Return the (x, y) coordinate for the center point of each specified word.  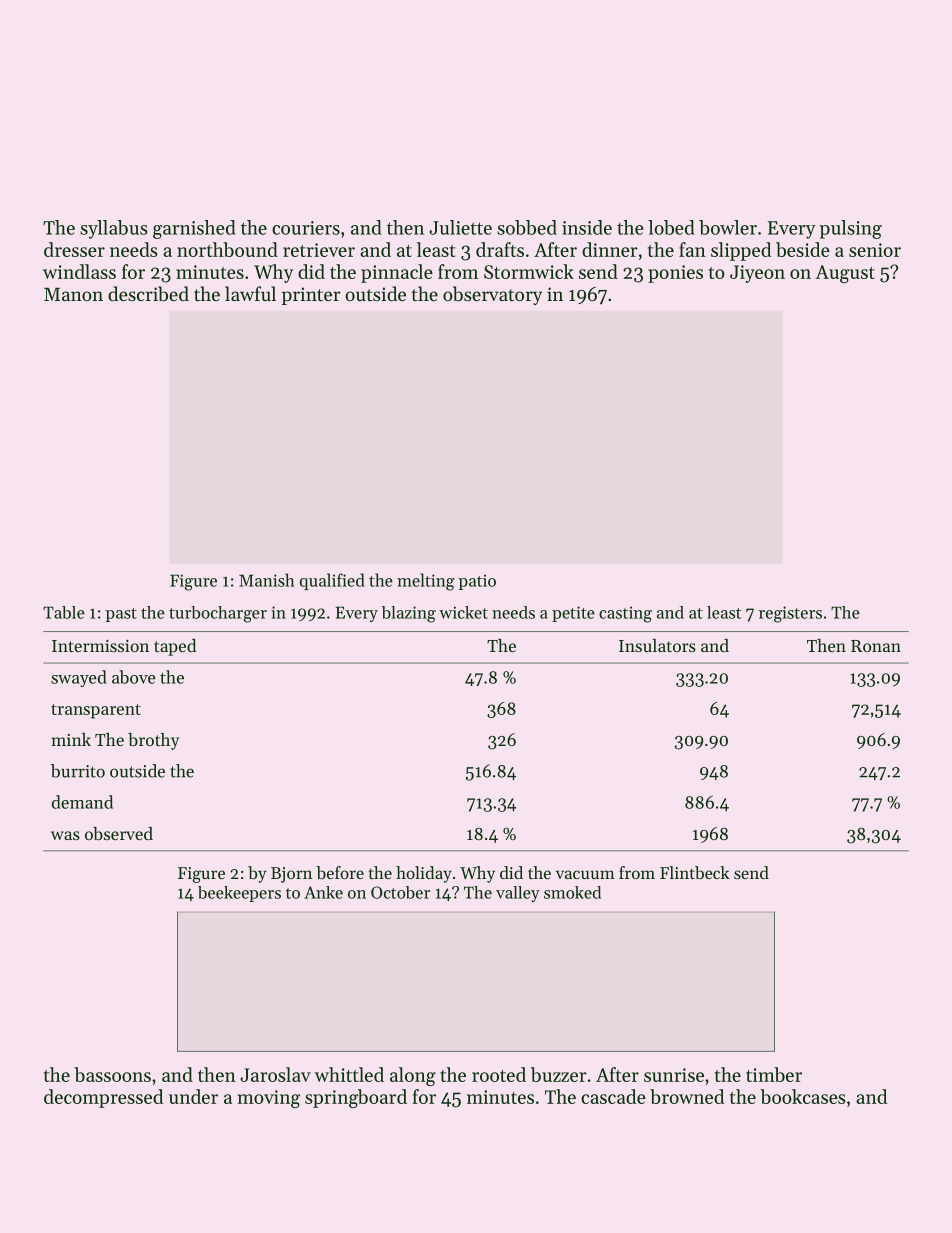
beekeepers (239, 894)
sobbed (527, 227)
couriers (306, 228)
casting (625, 614)
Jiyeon (757, 274)
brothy (153, 741)
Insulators (657, 645)
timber (774, 1074)
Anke (323, 892)
